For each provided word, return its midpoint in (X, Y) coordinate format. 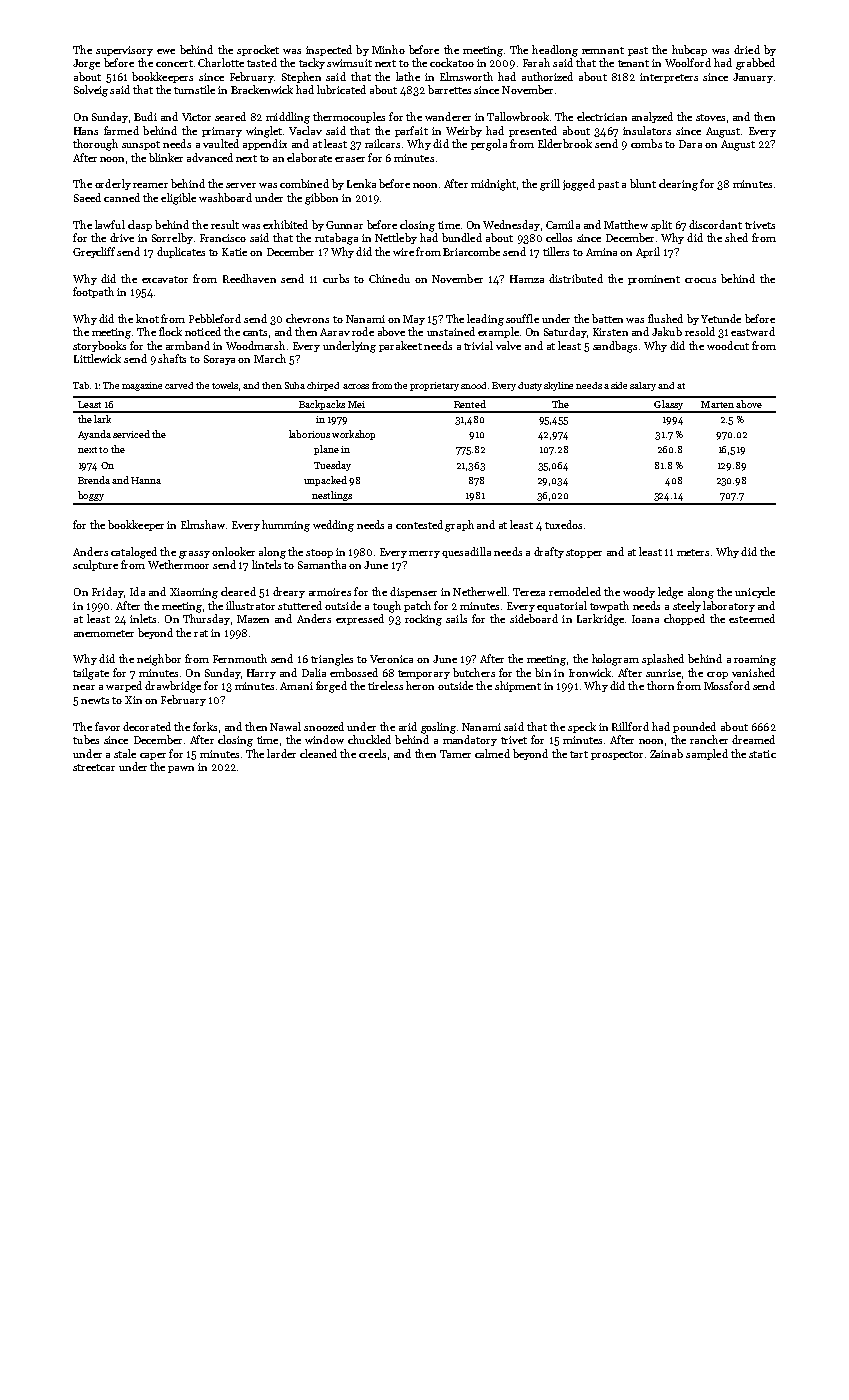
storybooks (99, 346)
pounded (694, 727)
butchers (474, 672)
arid (408, 726)
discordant (715, 224)
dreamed (753, 739)
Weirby (464, 131)
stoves (710, 117)
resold (700, 331)
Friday (107, 592)
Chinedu (389, 278)
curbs (336, 278)
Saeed (87, 197)
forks (205, 726)
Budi (145, 116)
